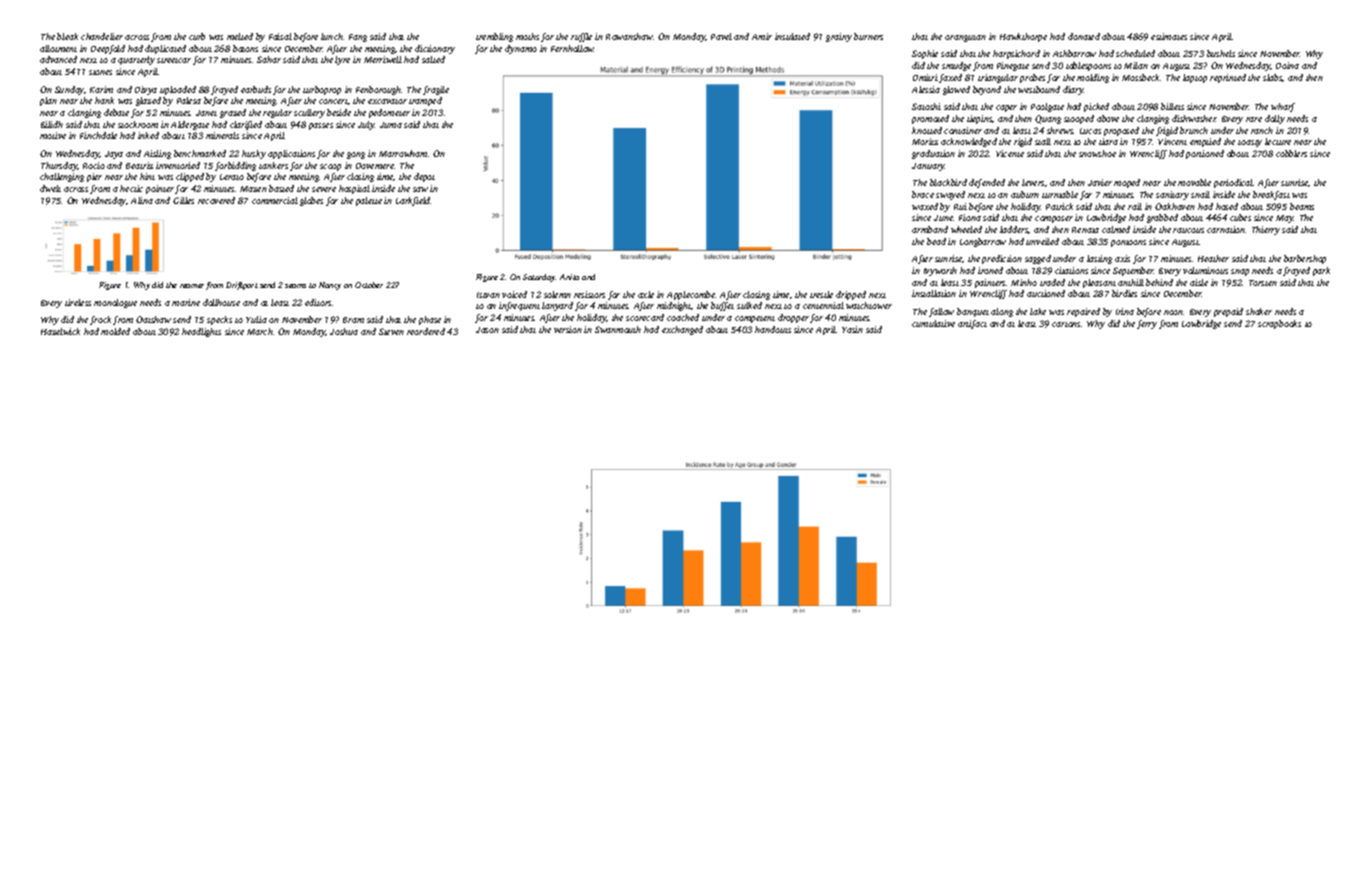 The width and height of the page is (1372, 887). Describe the element at coordinates (1125, 311) in the page. I see `Irina` at that location.
